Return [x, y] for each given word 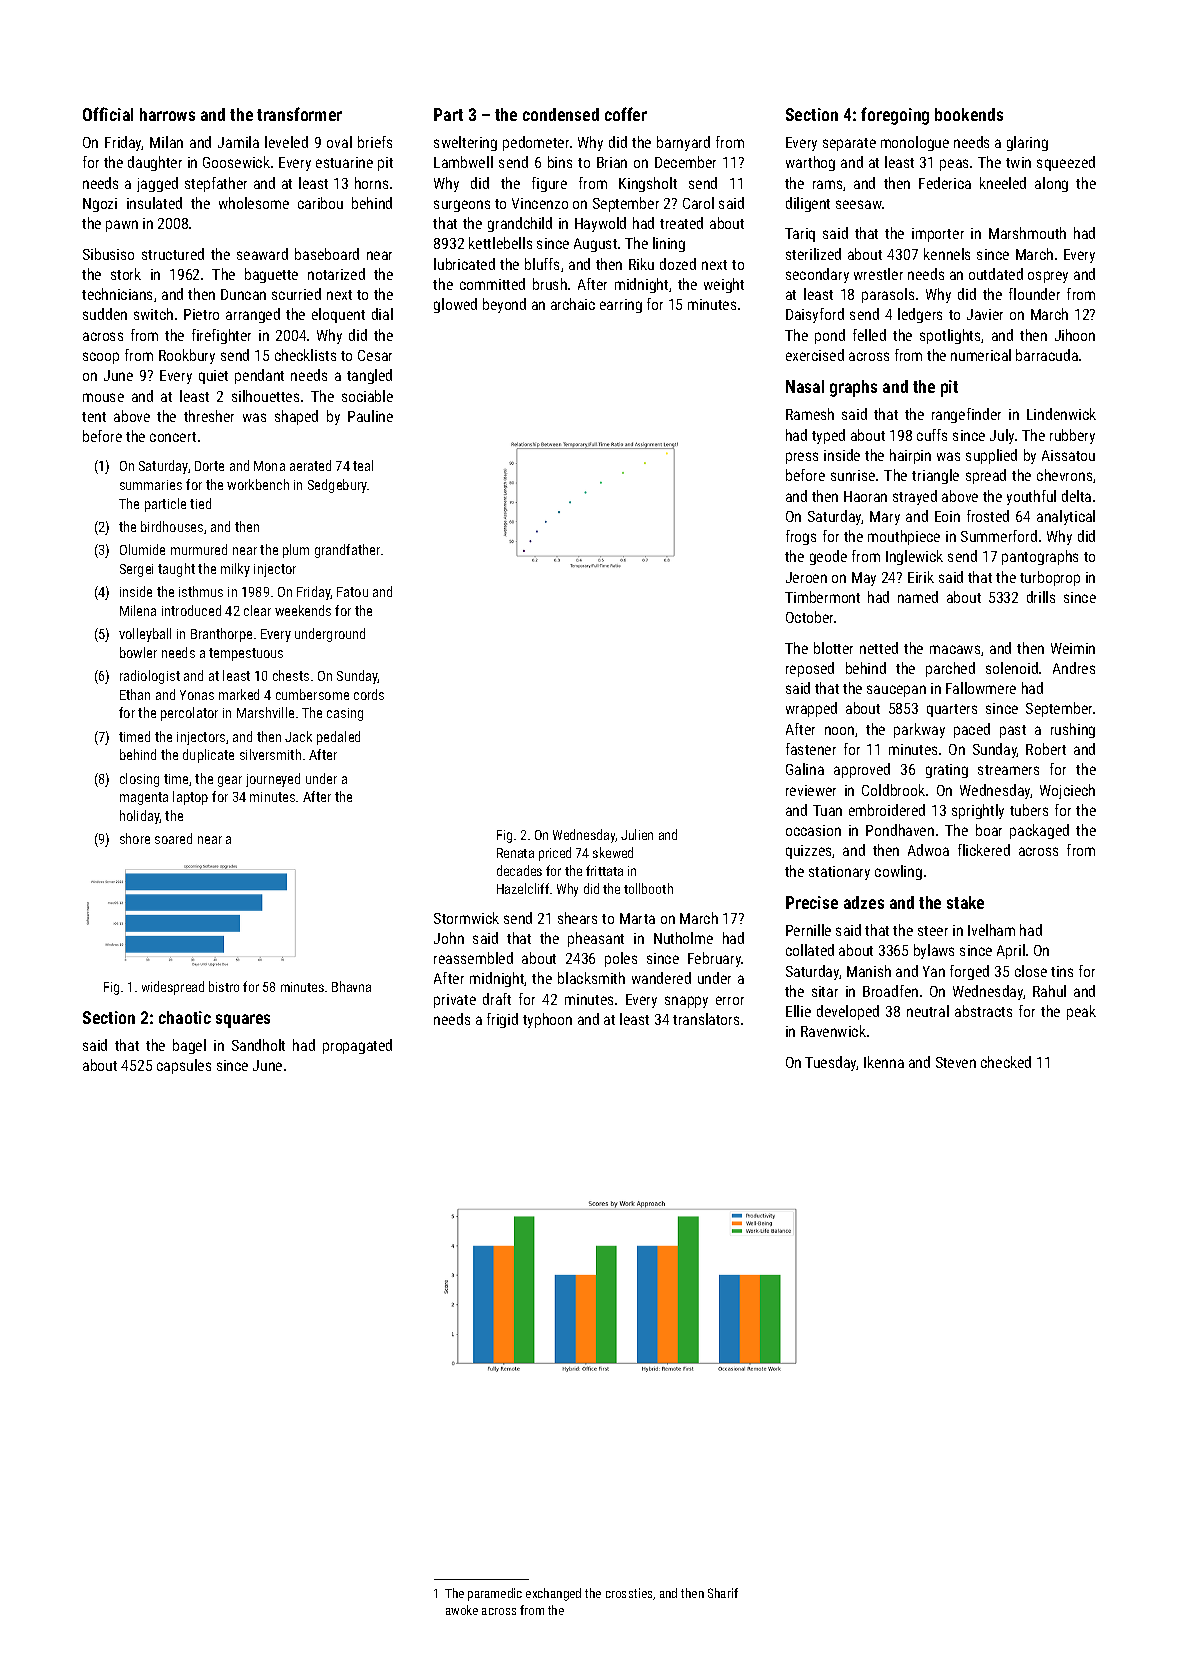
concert [173, 437]
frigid [502, 1020]
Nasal [805, 386]
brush [550, 284]
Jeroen [806, 577]
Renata [515, 853]
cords [369, 694]
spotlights [950, 336]
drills [1041, 597]
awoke [462, 1610]
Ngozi [100, 205]
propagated [357, 1046]
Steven [956, 1062]
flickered [984, 850]
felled [869, 335]
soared [173, 838]
